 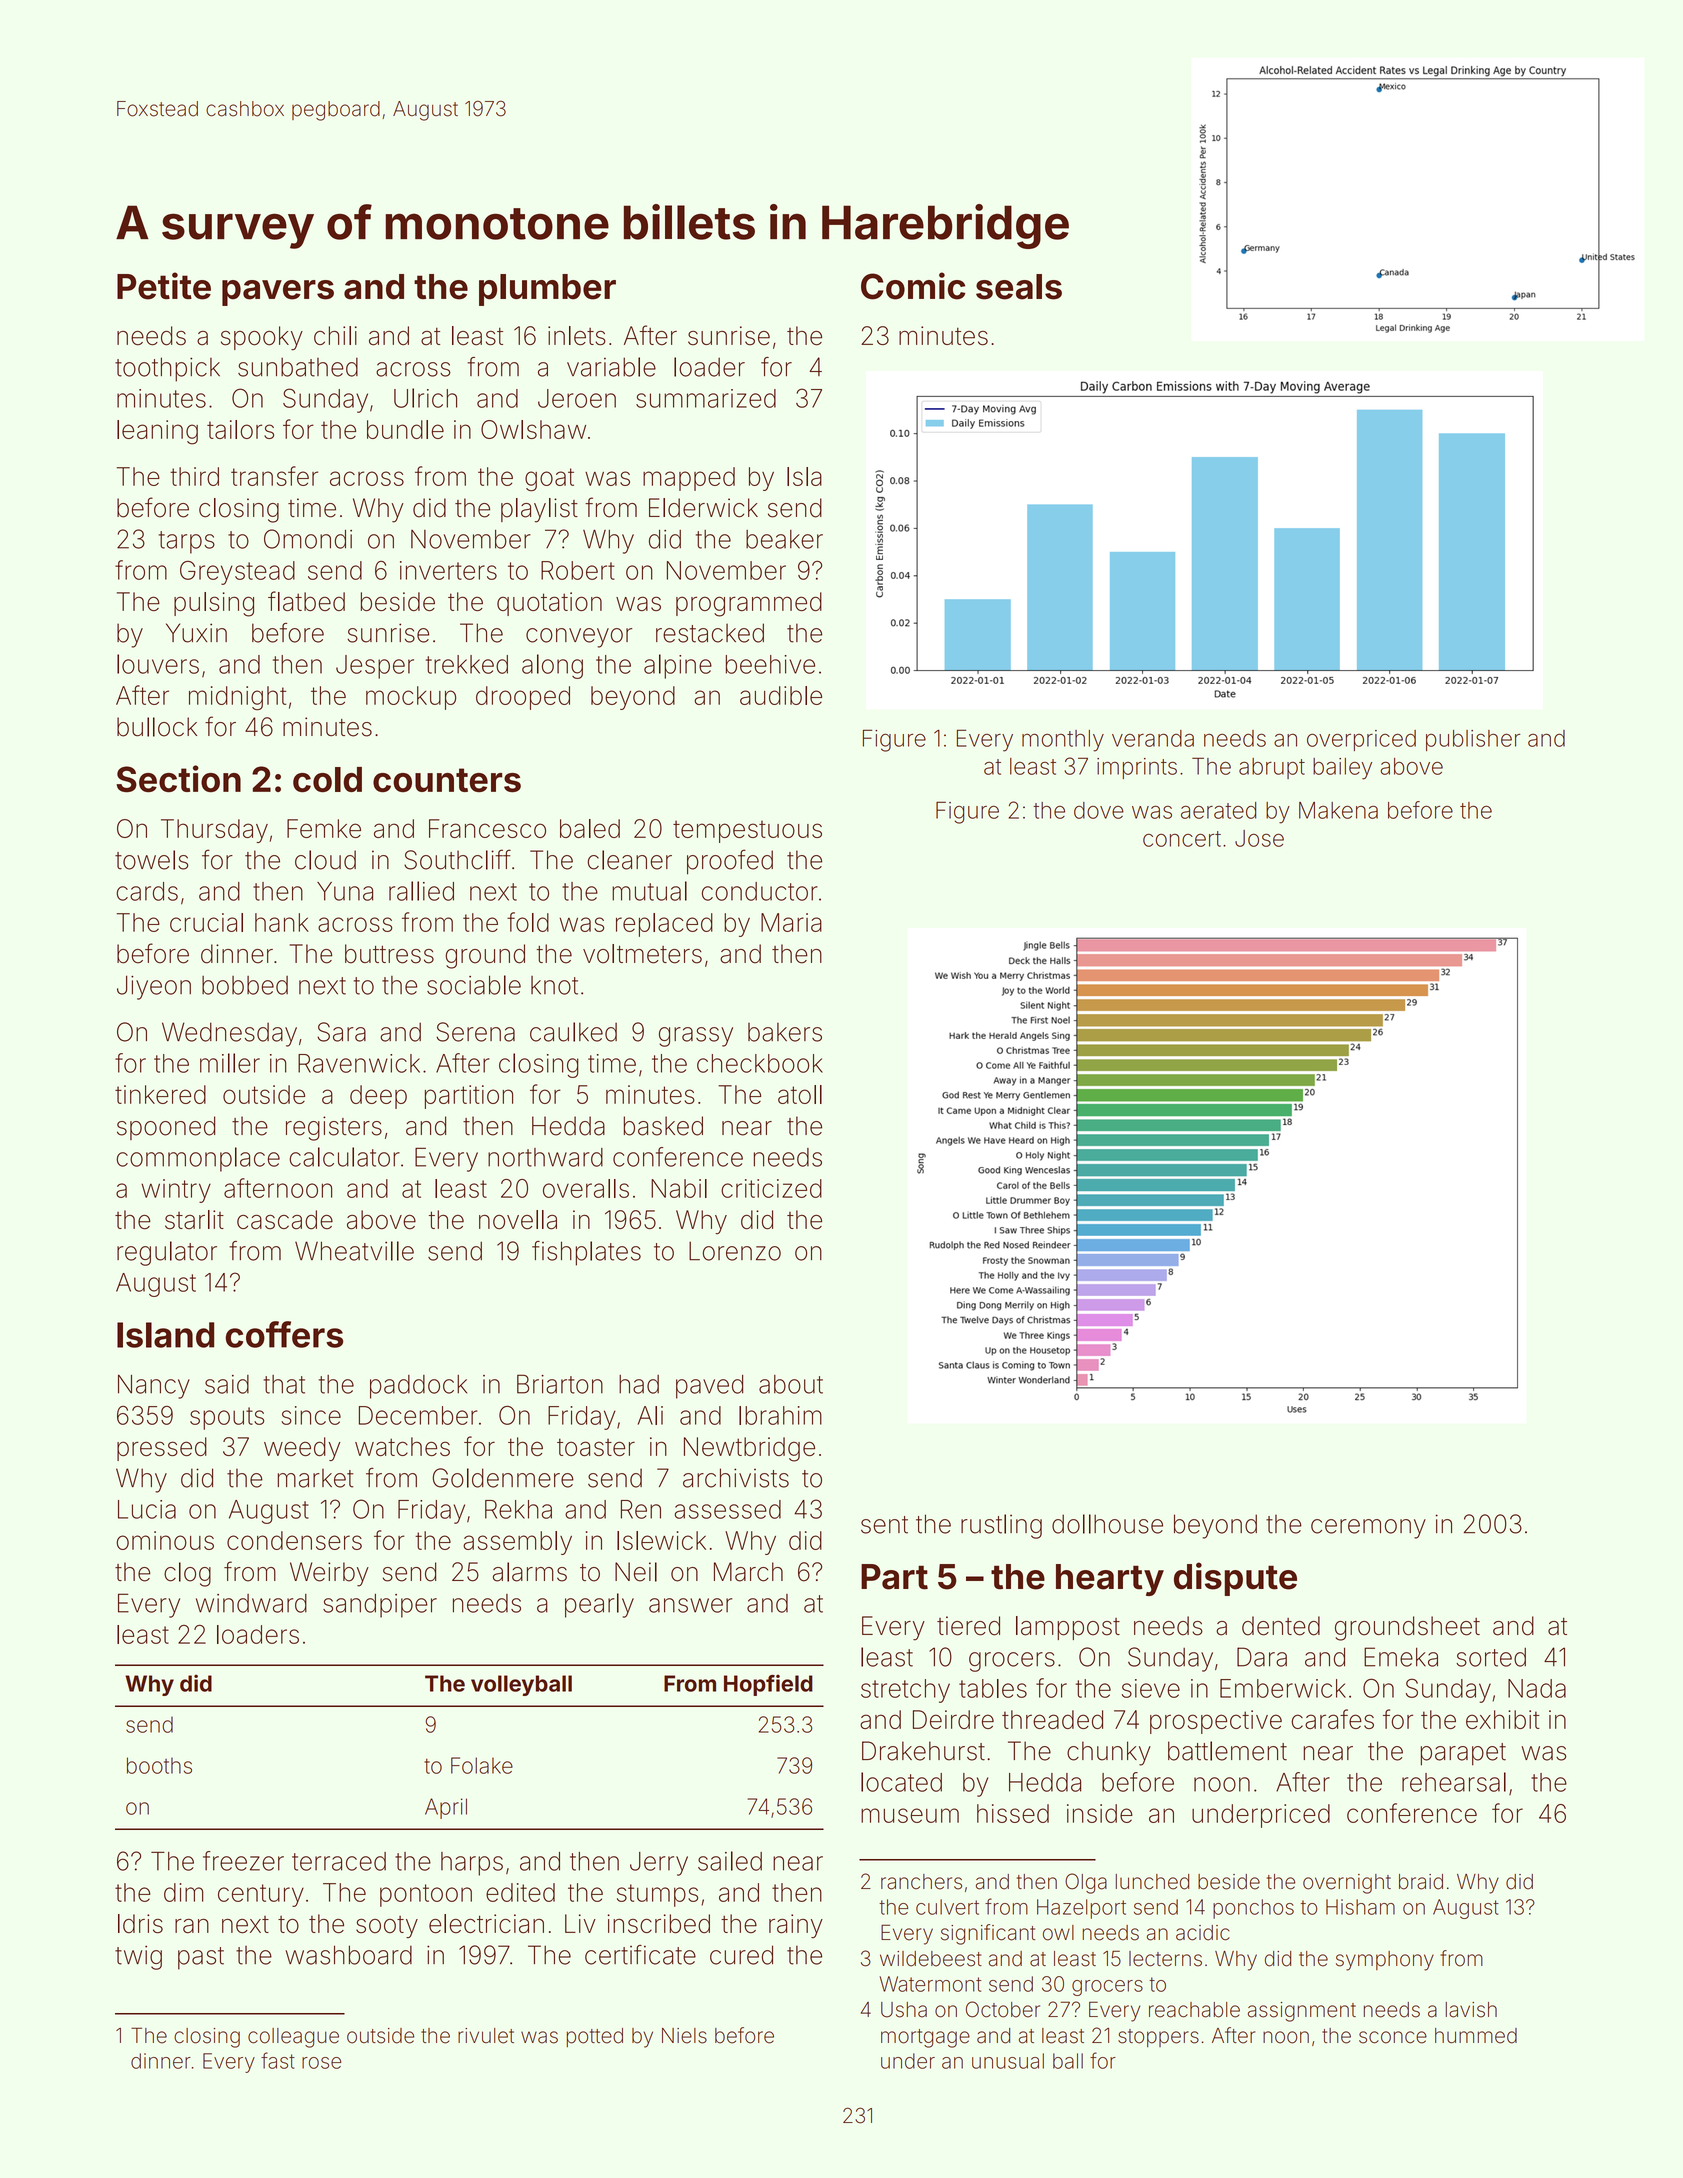 What do you see at coordinates (1272, 768) in the document?
I see `abrupt` at bounding box center [1272, 768].
